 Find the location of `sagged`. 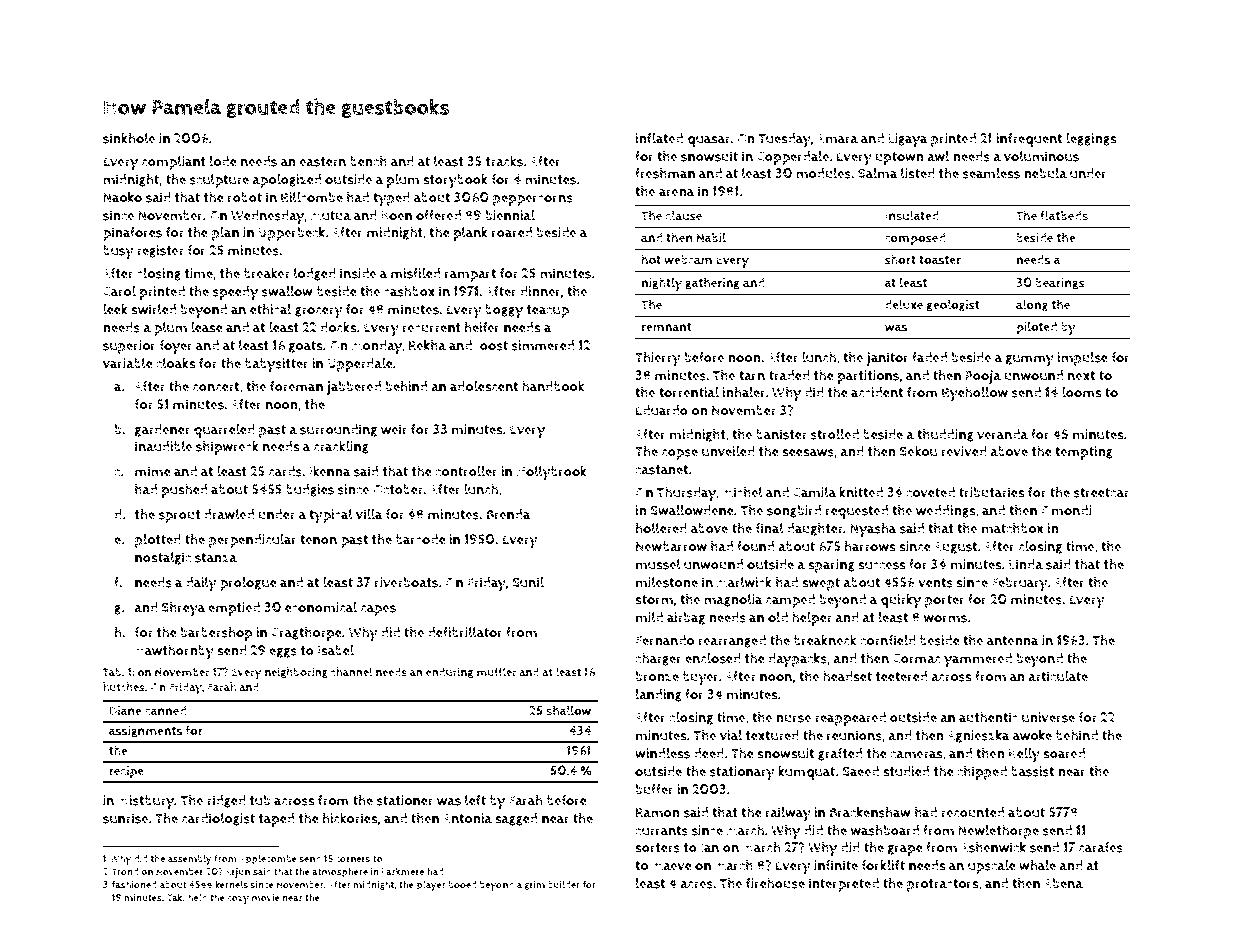

sagged is located at coordinates (516, 819).
